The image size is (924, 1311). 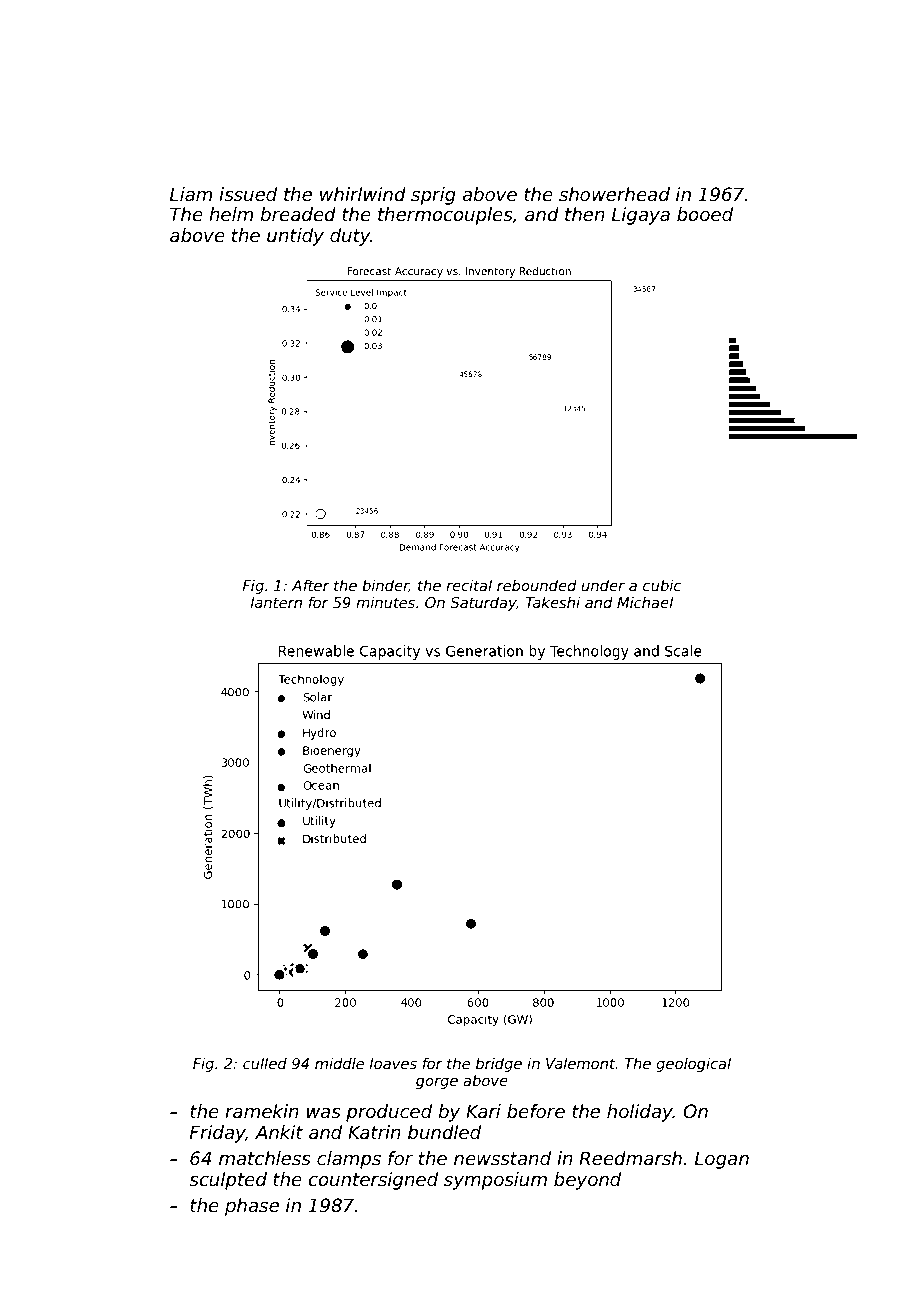 What do you see at coordinates (445, 216) in the document?
I see `thermocouples` at bounding box center [445, 216].
